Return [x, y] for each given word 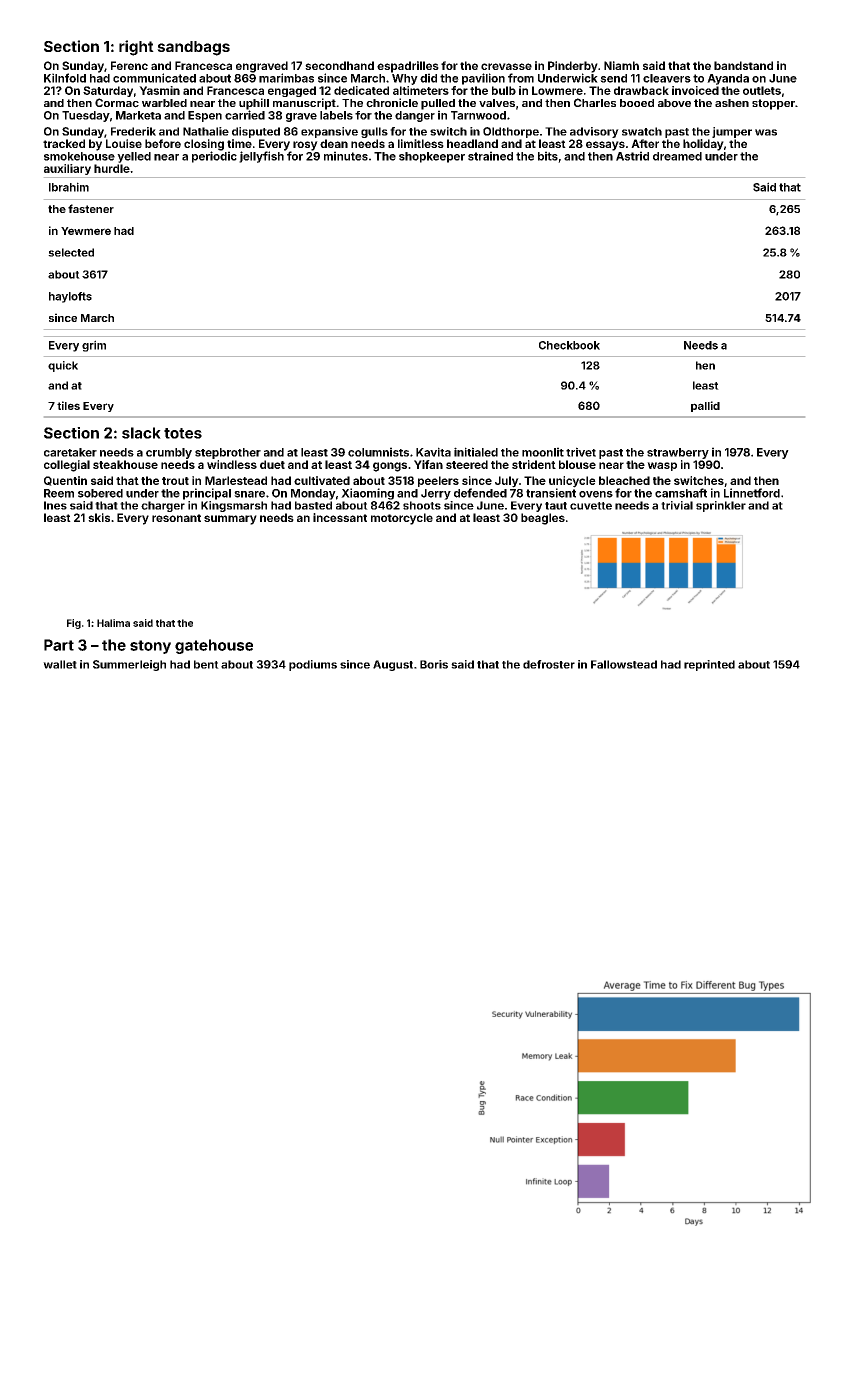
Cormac [117, 103]
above [674, 103]
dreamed [677, 156]
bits [548, 156]
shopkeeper [432, 157]
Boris [434, 664]
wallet [60, 664]
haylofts [70, 297]
